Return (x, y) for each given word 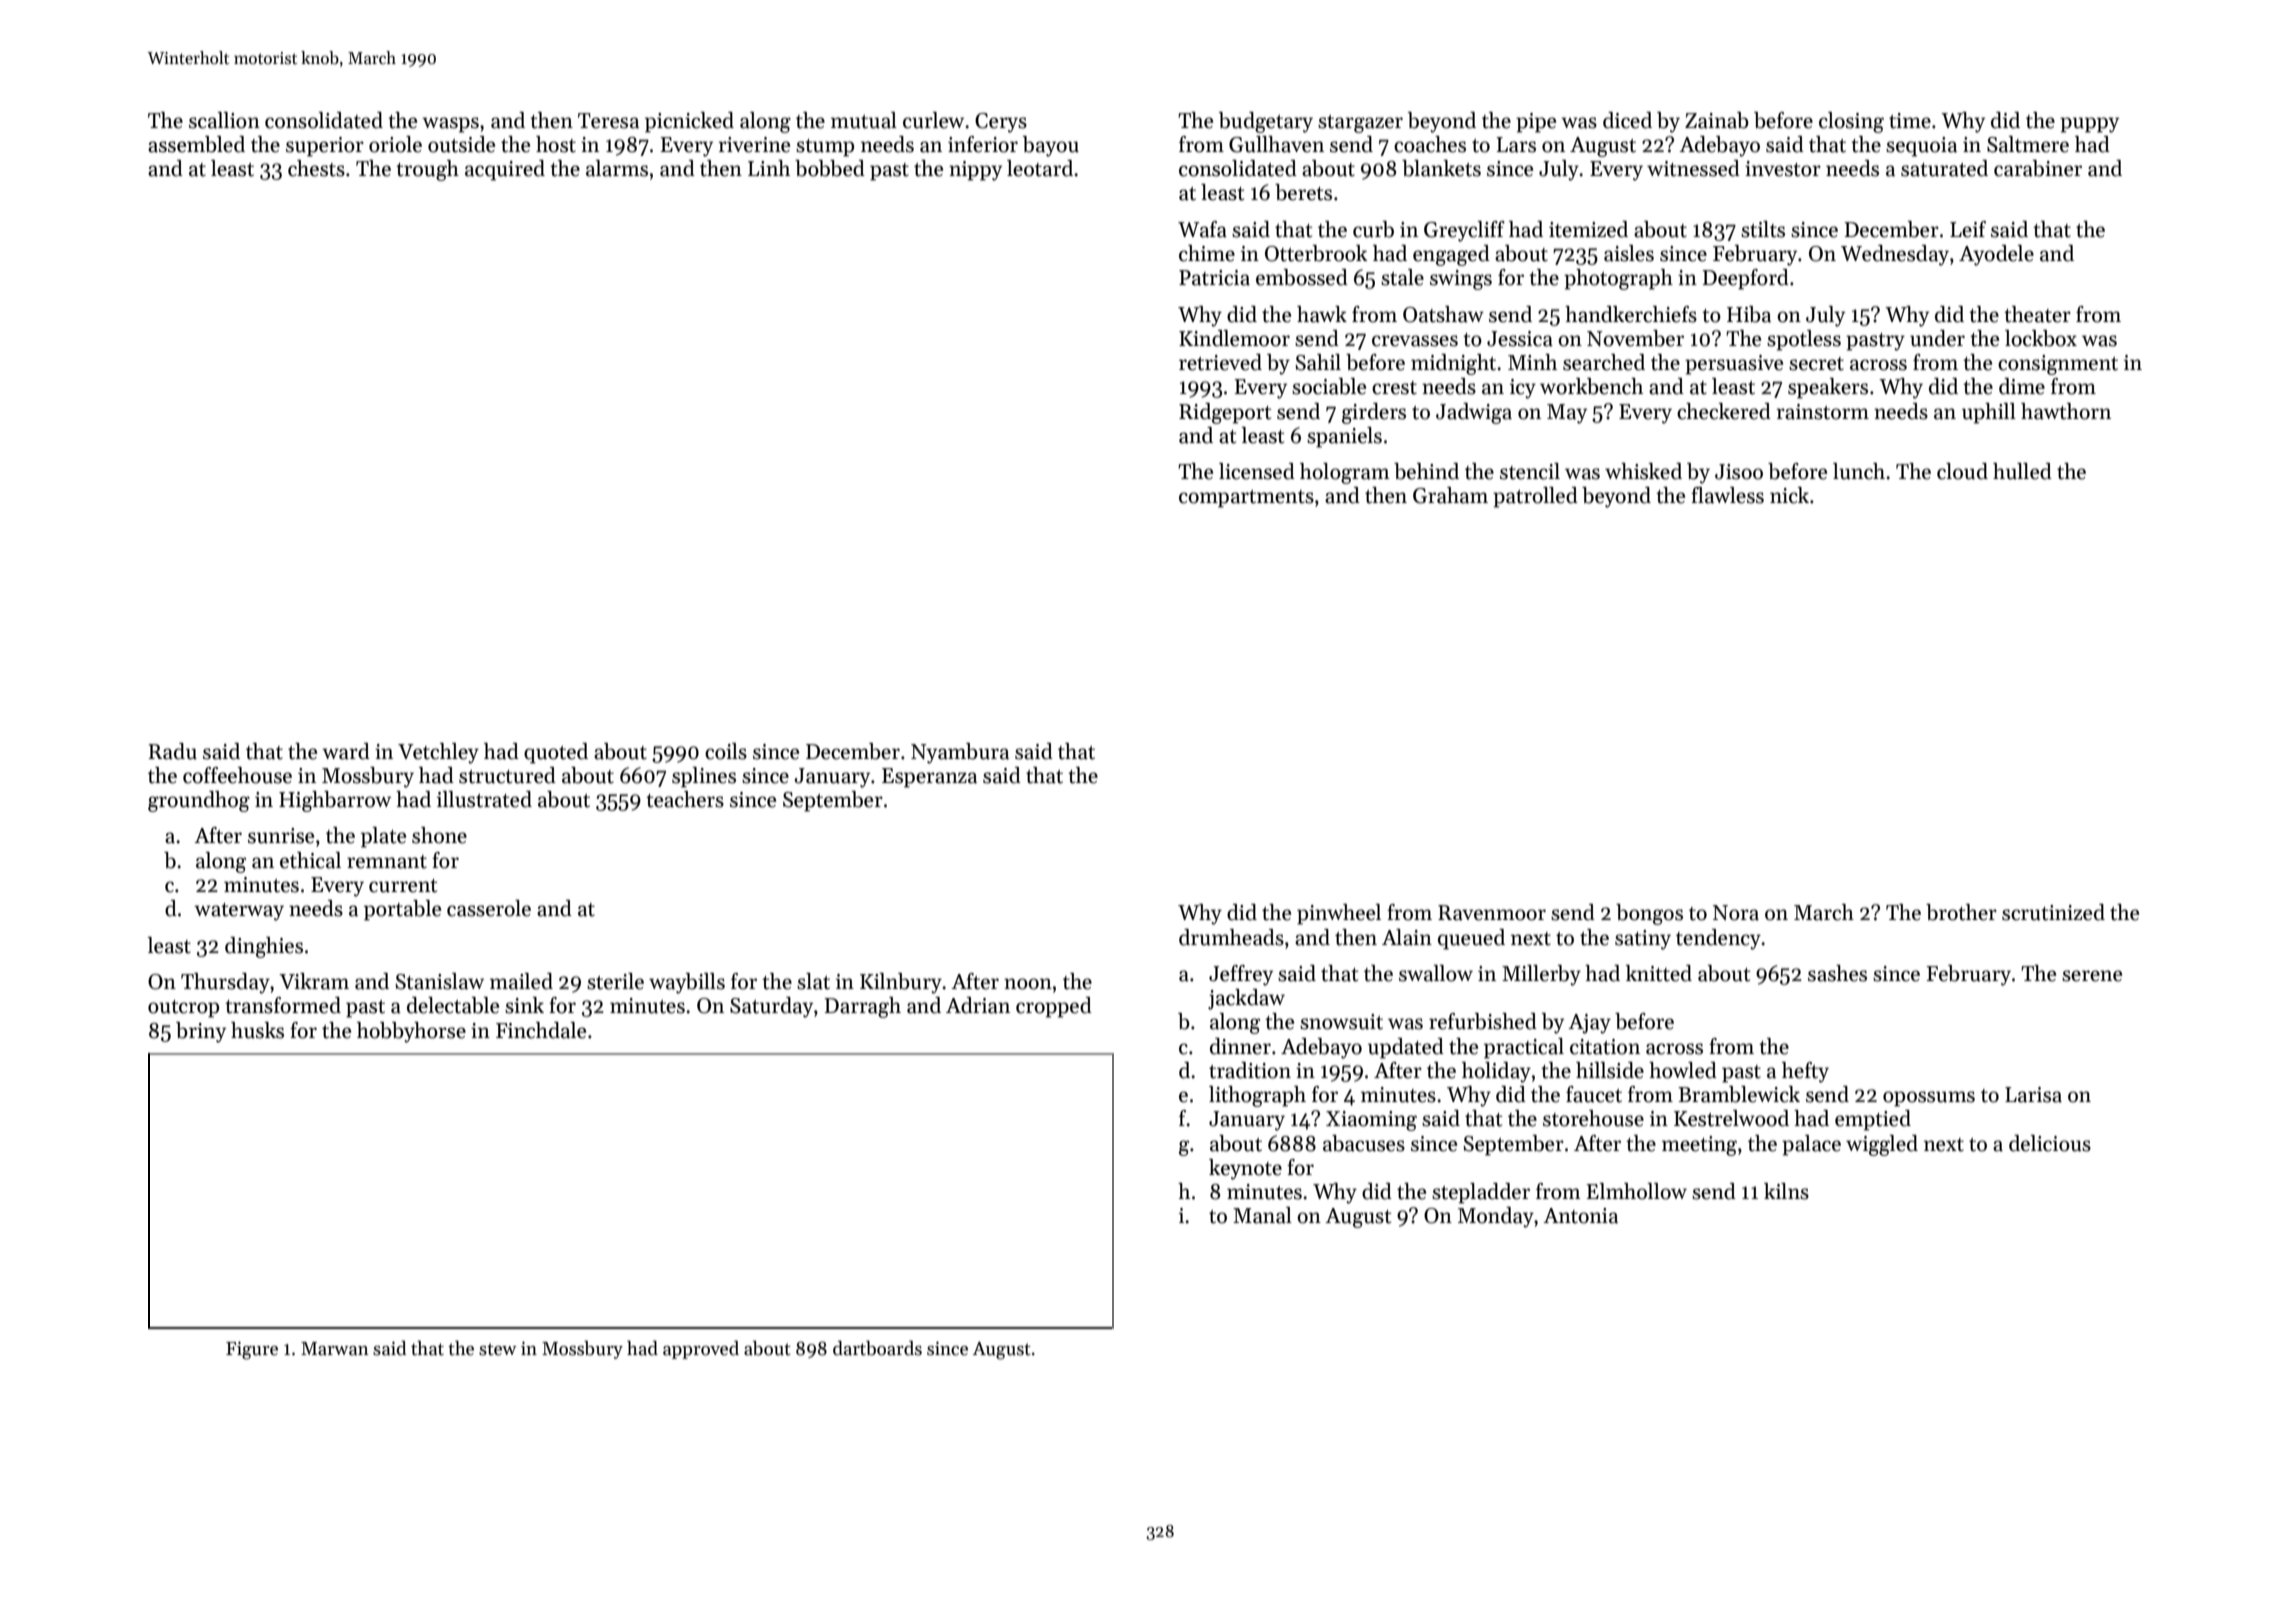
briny (201, 1032)
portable (402, 910)
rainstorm (1822, 412)
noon (1028, 984)
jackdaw (1246, 999)
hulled (2022, 471)
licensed (1257, 471)
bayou (1051, 146)
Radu (172, 751)
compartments (1246, 499)
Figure (252, 1350)
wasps (450, 125)
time (1910, 121)
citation (1605, 1047)
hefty (1805, 1072)
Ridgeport (1225, 413)
